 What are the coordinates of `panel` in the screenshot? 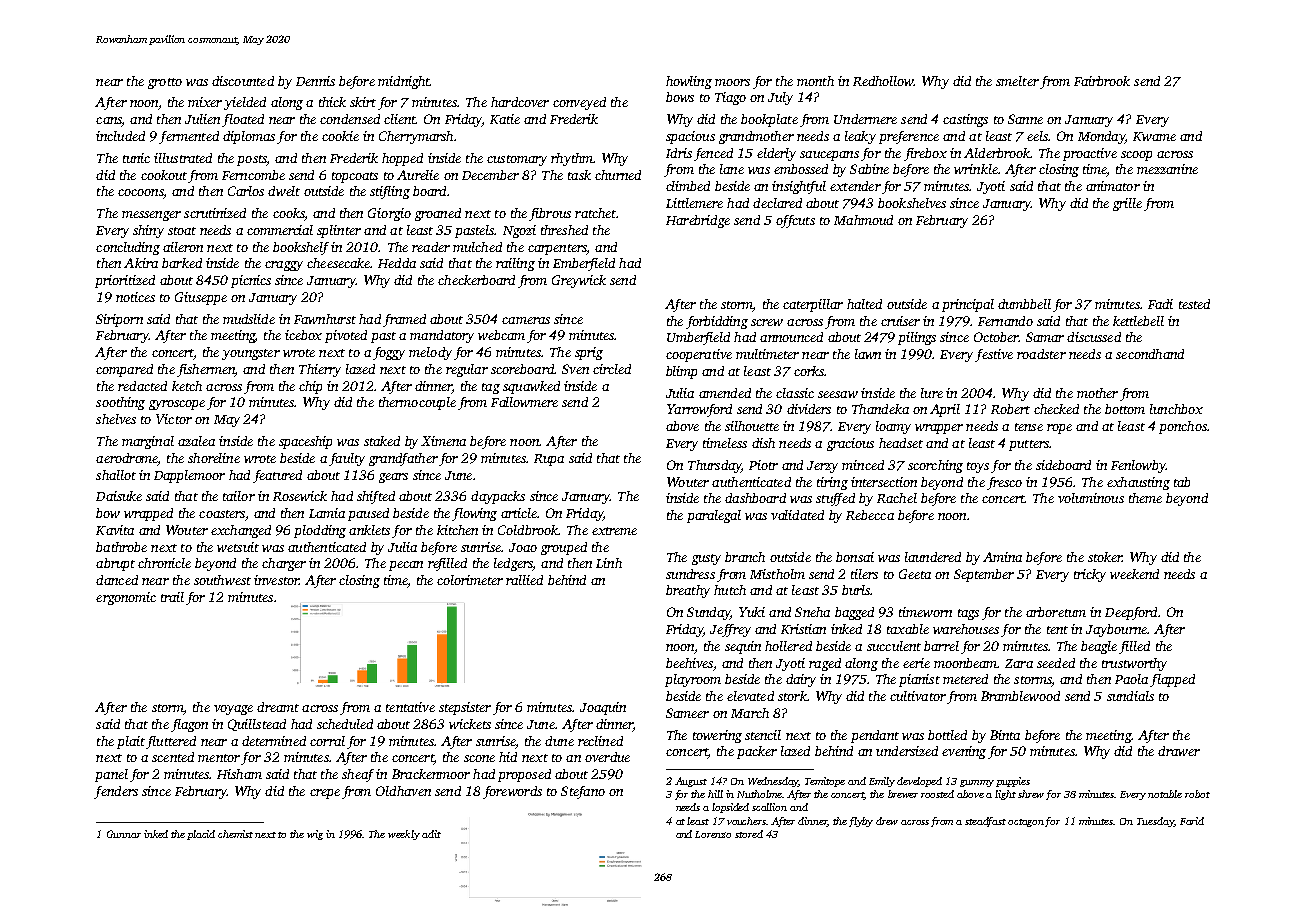 It's located at (111, 775).
